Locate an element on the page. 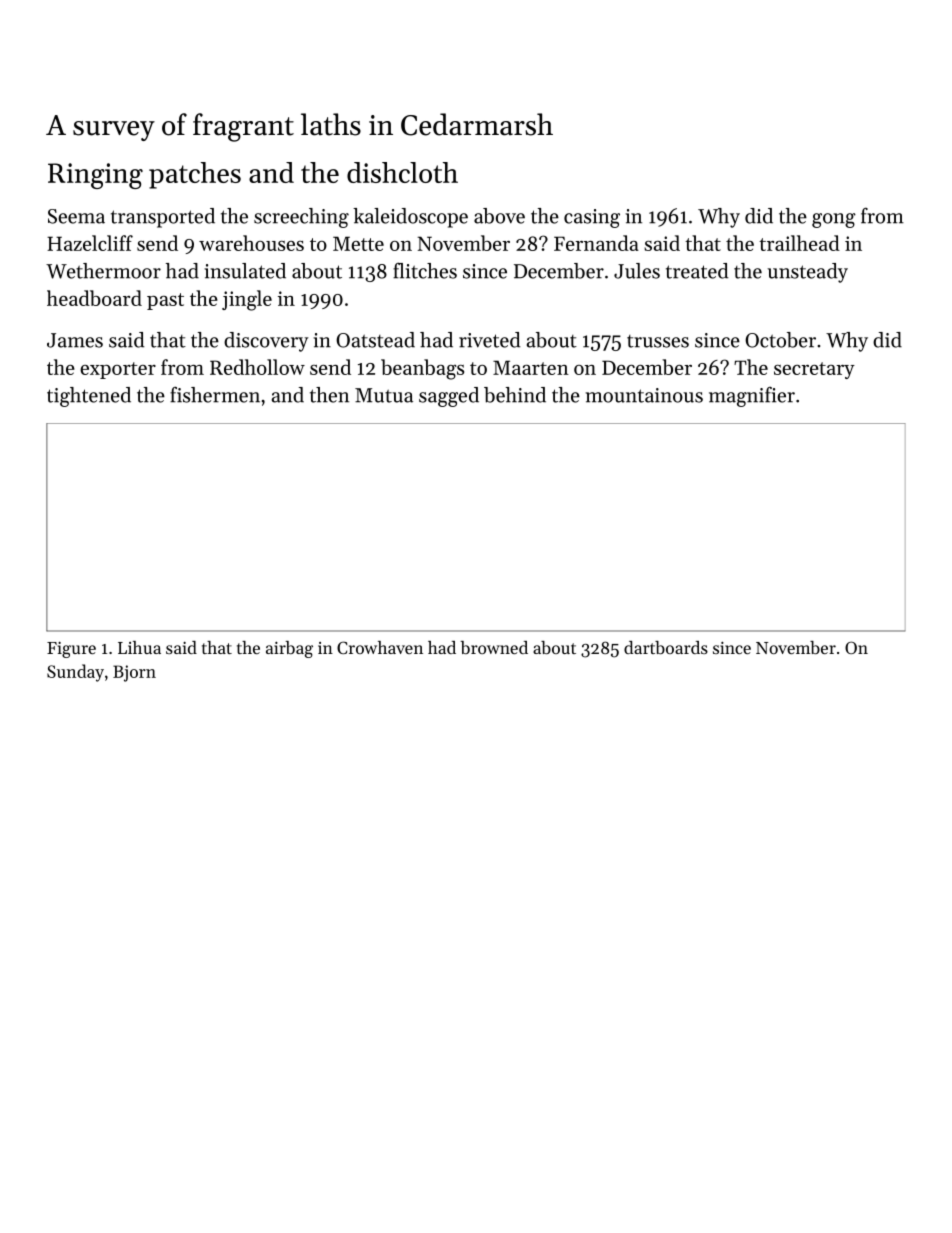 The height and width of the document is (1233, 952). unsteady is located at coordinates (807, 273).
